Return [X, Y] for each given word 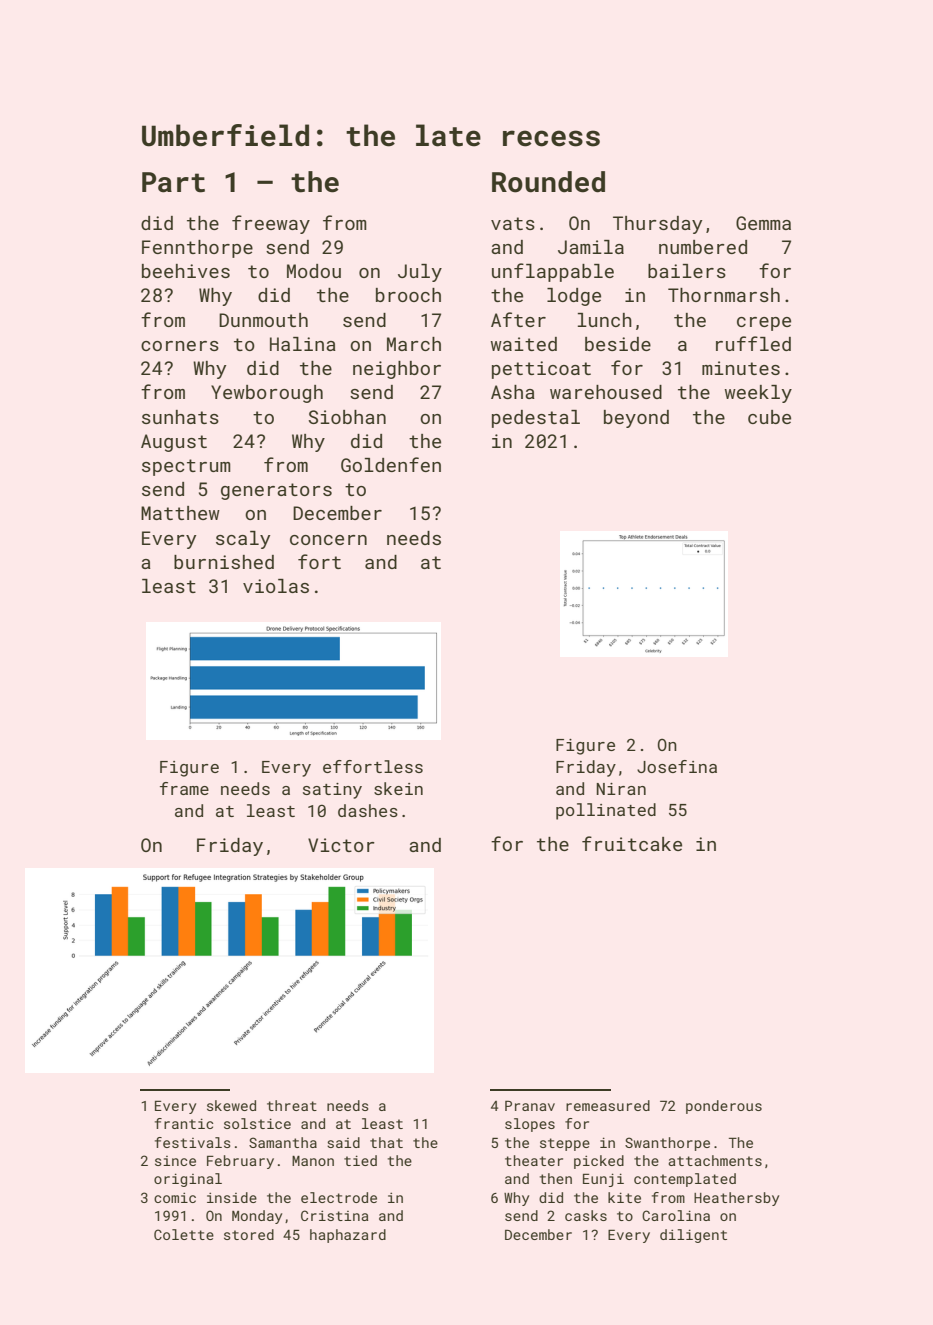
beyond [636, 419]
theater [534, 1160]
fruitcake [632, 843]
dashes [368, 810]
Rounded [548, 182]
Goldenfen [391, 464]
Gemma [763, 223]
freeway [271, 224]
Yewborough [267, 394]
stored [249, 1234]
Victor [341, 845]
